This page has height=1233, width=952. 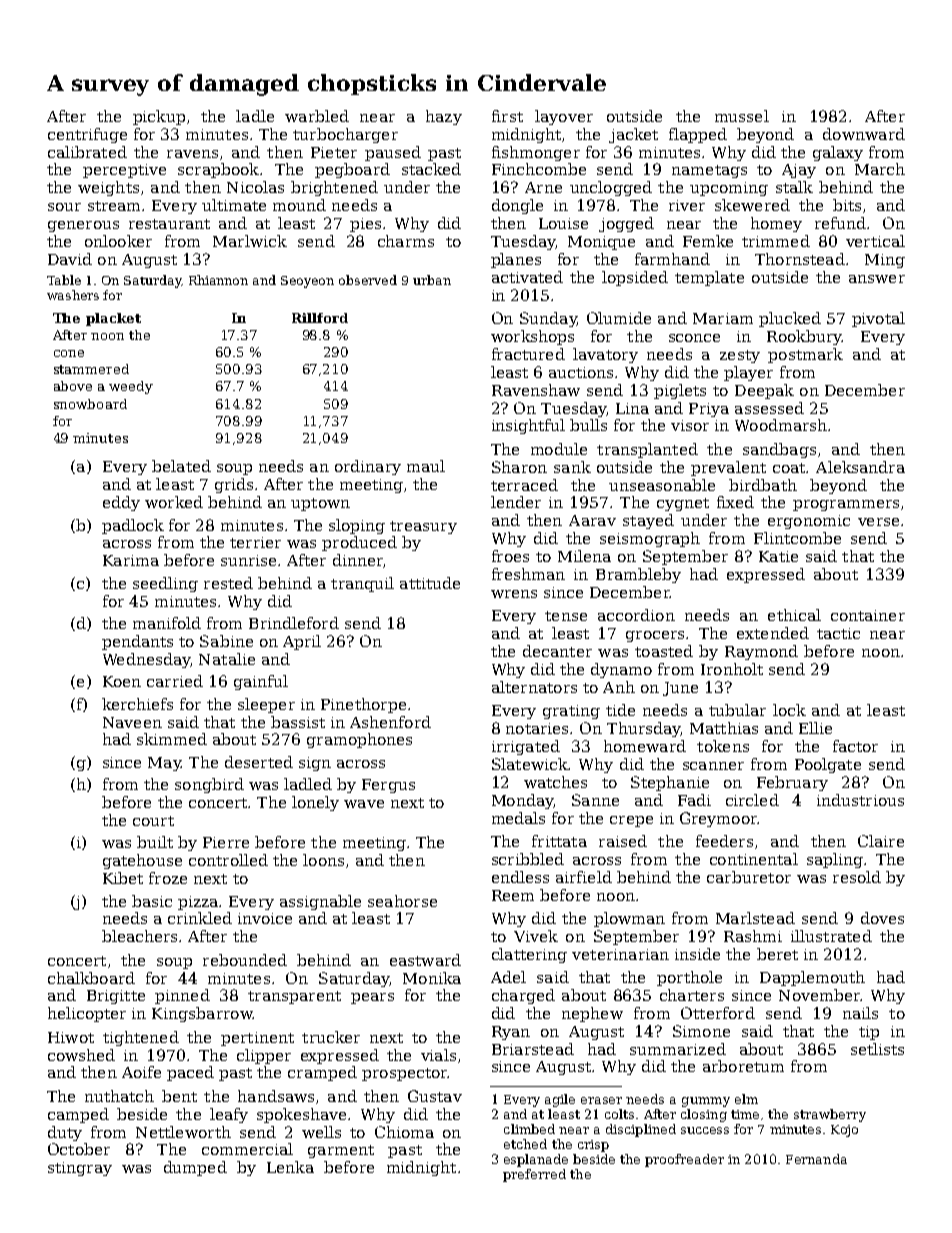 I want to click on mussel, so click(x=742, y=116).
